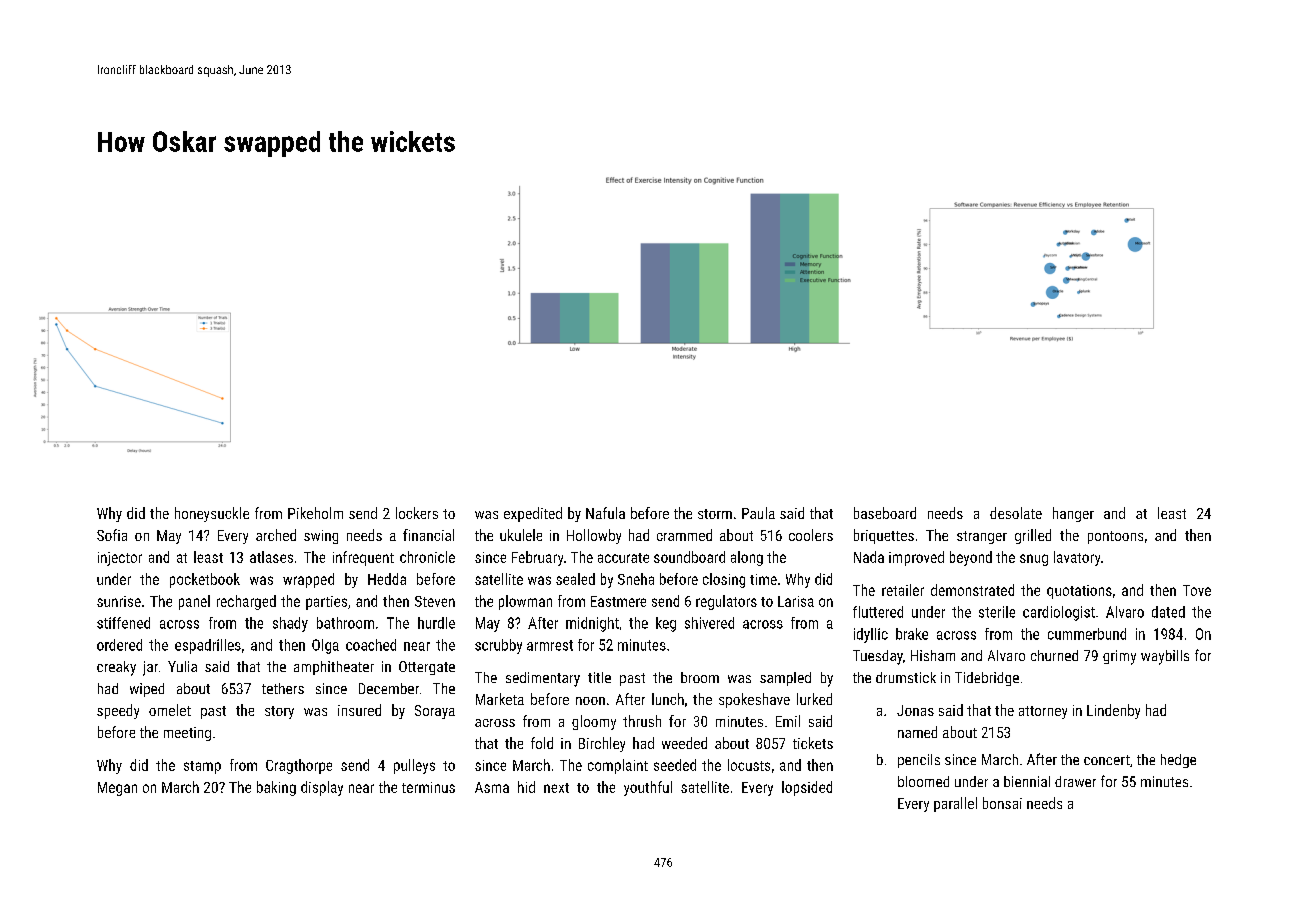 The width and height of the screenshot is (1308, 924). Describe the element at coordinates (813, 743) in the screenshot. I see `tickets` at that location.
